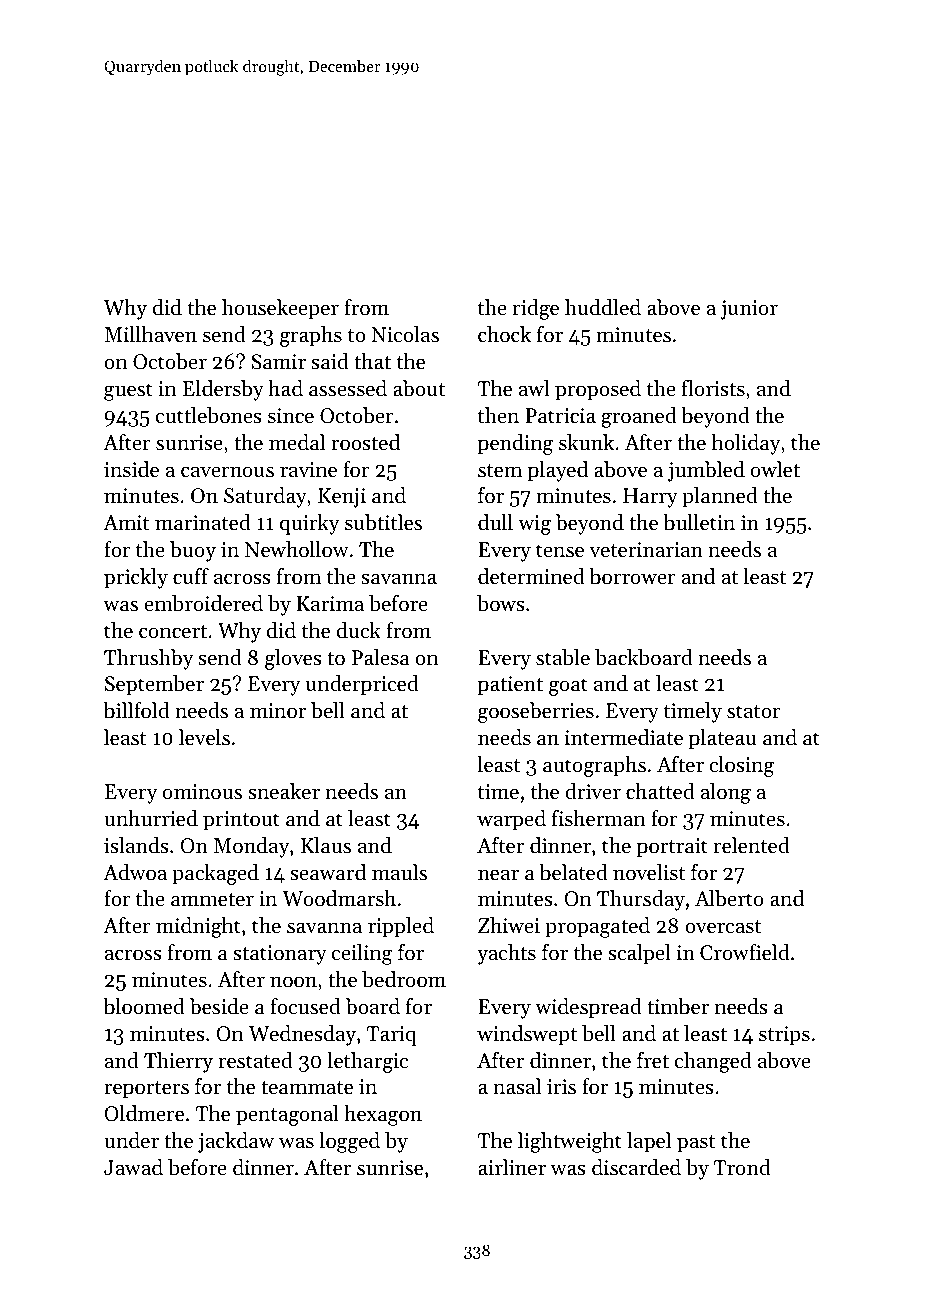 This screenshot has height=1315, width=927. I want to click on bulletin, so click(699, 522).
